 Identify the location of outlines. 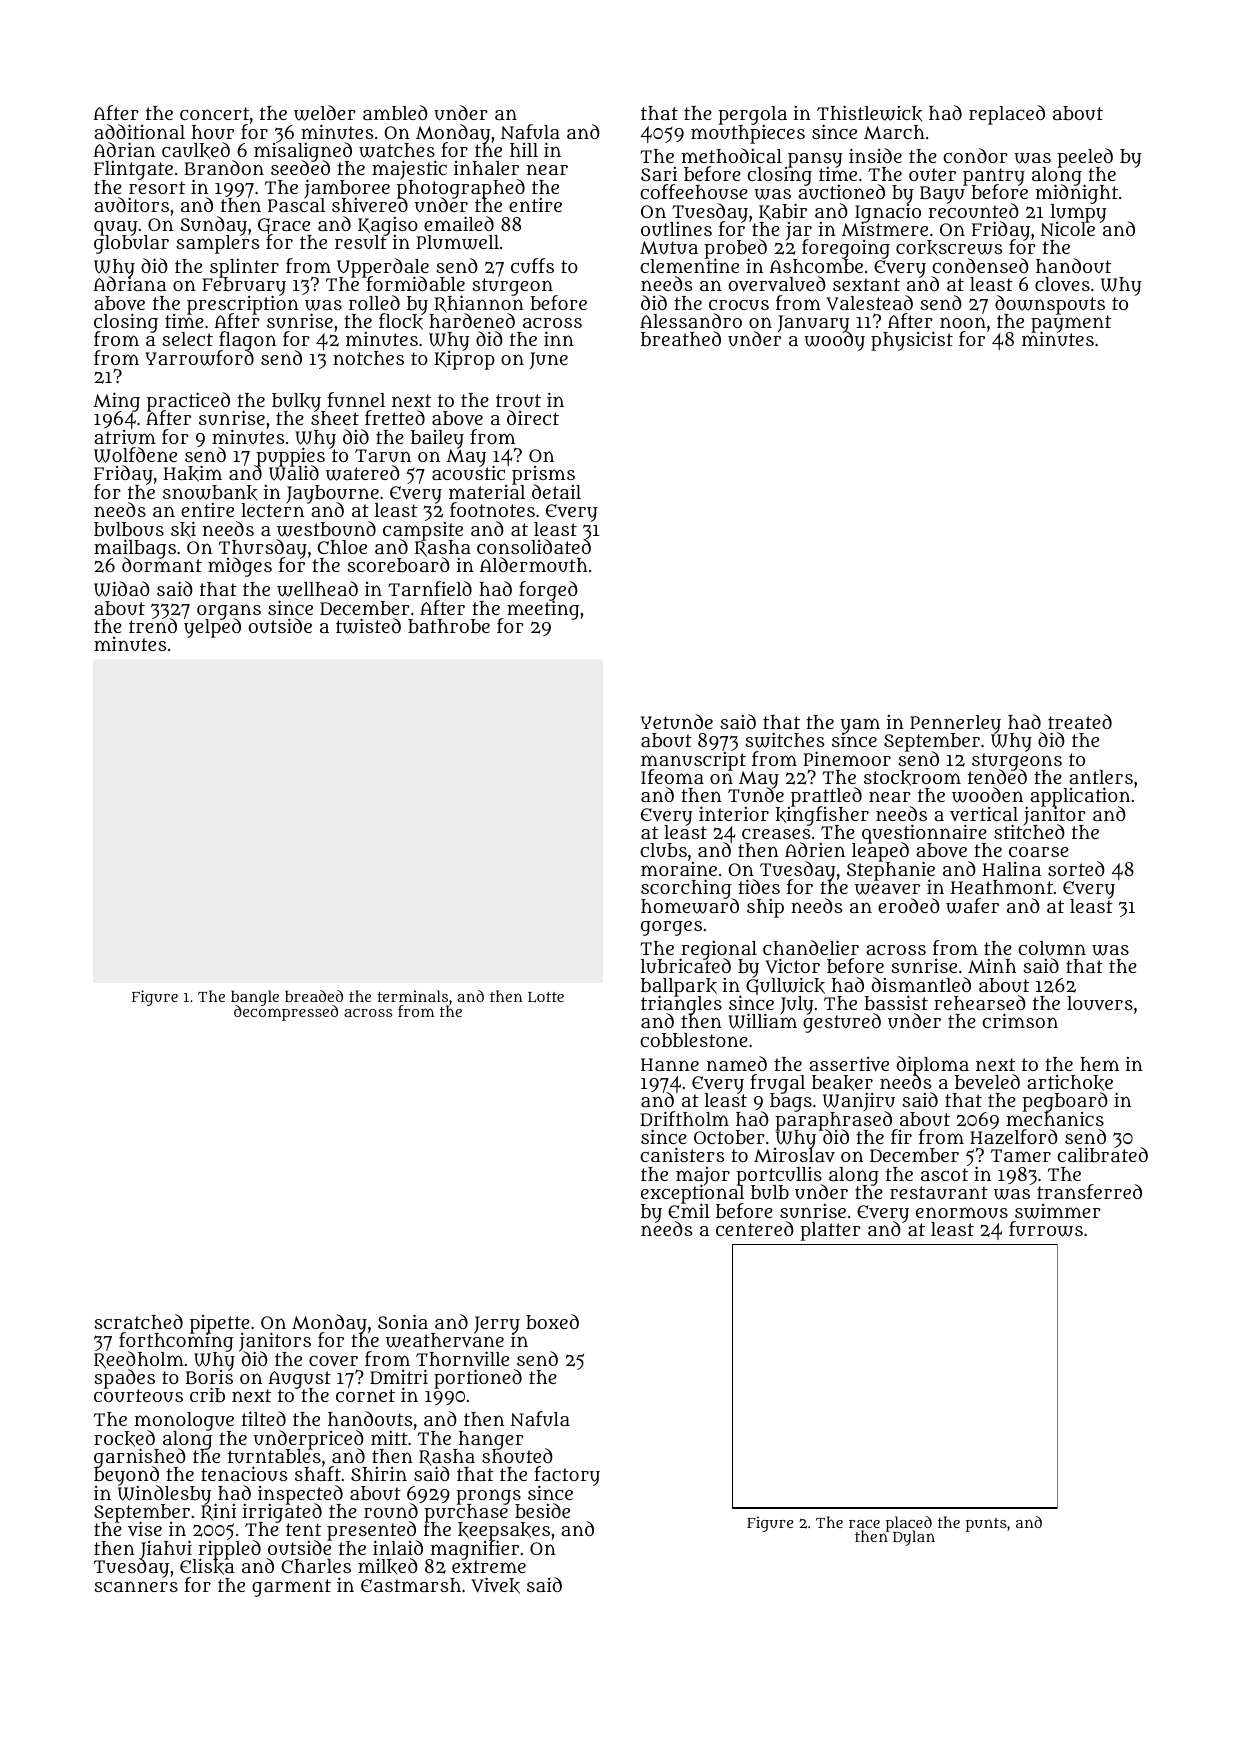
(676, 229).
